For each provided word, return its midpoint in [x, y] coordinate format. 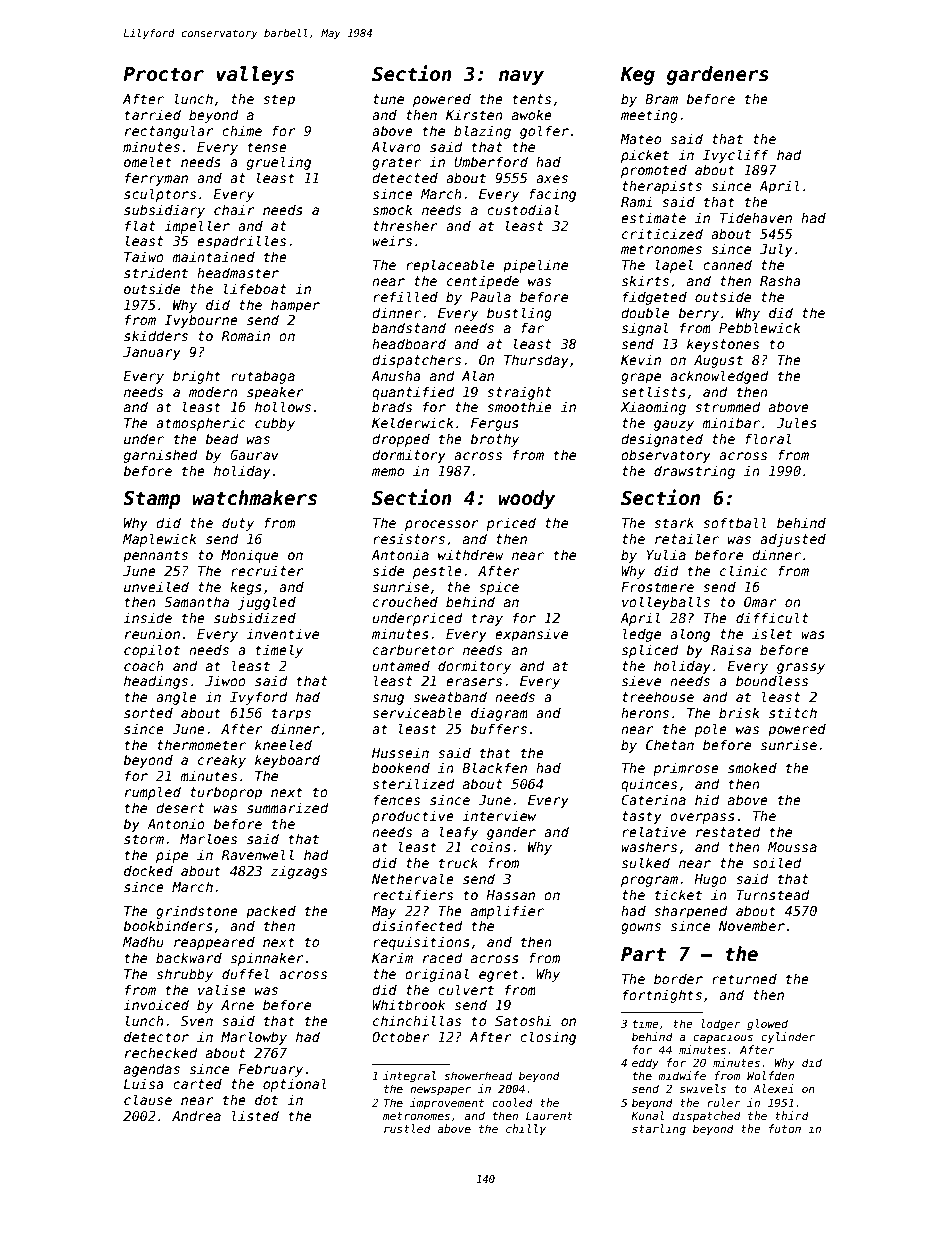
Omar [760, 602]
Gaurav [254, 455]
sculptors [160, 195]
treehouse [658, 696]
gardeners [718, 75]
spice [499, 588]
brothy [494, 440]
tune [388, 99]
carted [197, 1083]
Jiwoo [225, 680]
